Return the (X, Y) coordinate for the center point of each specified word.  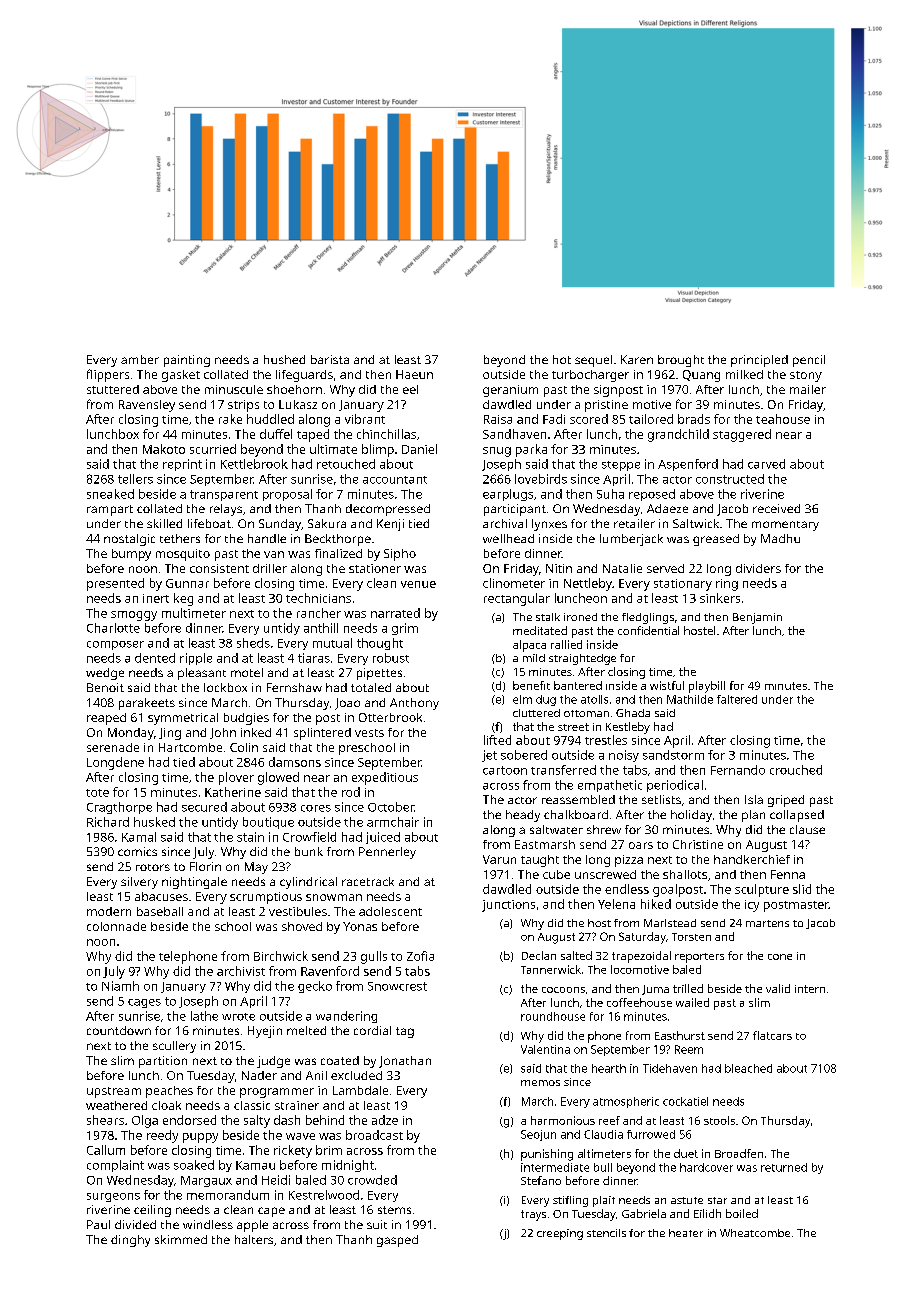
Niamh (120, 986)
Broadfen (739, 1153)
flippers (108, 375)
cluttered (536, 713)
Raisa (498, 419)
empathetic (610, 786)
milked (744, 374)
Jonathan (405, 1062)
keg (183, 599)
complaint (115, 1166)
